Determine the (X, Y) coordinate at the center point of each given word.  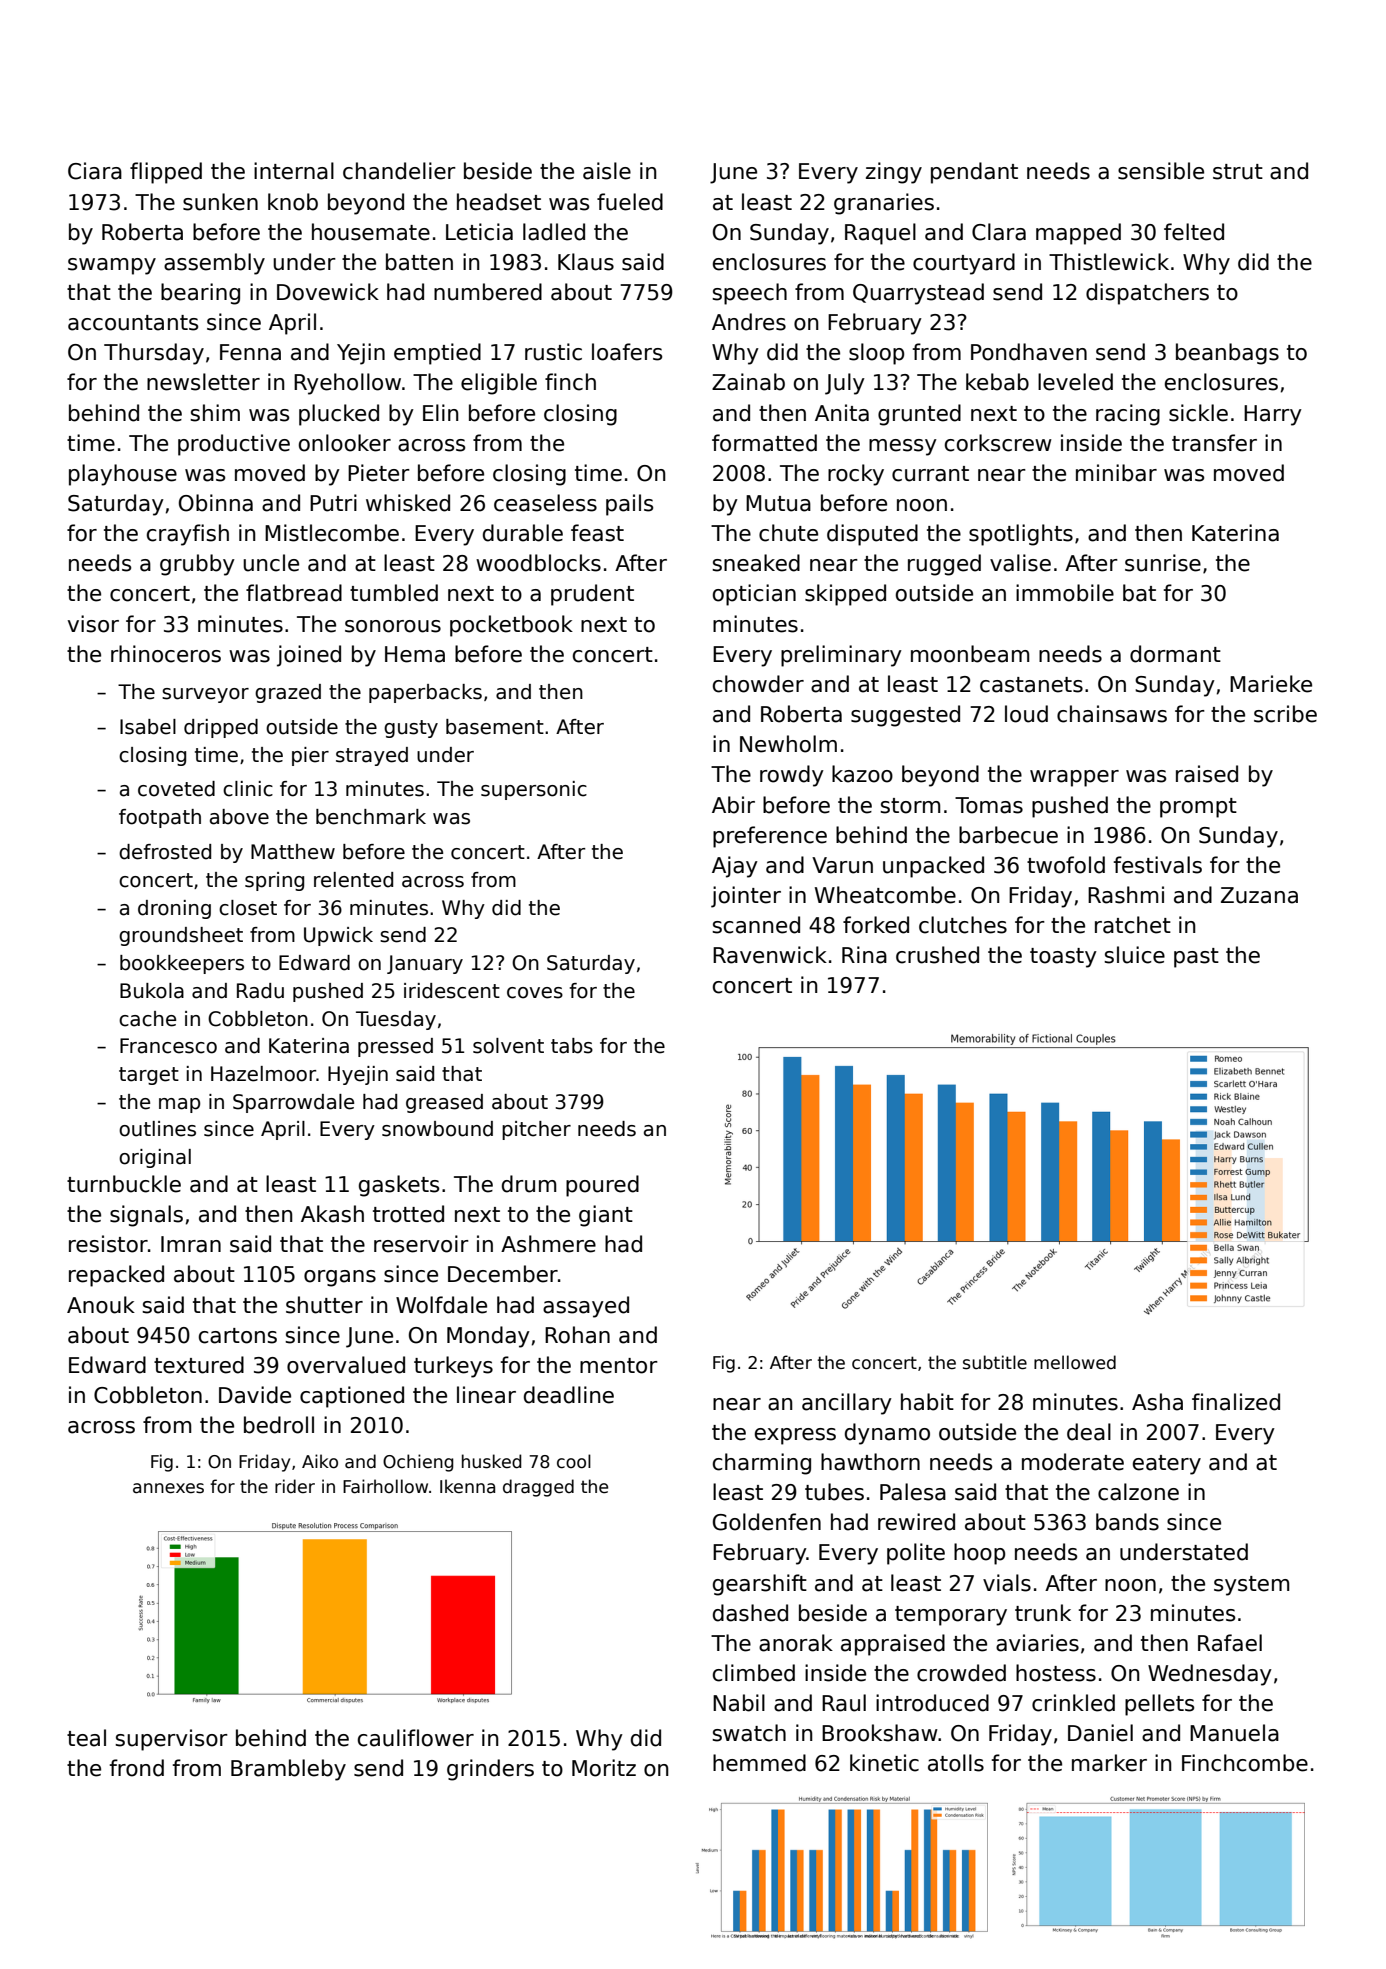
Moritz (604, 1768)
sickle (1198, 413)
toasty (1063, 958)
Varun (842, 865)
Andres (749, 322)
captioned (352, 1397)
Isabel (148, 727)
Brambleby (288, 1770)
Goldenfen (767, 1522)
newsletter (203, 382)
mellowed (1075, 1362)
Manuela (1234, 1733)
